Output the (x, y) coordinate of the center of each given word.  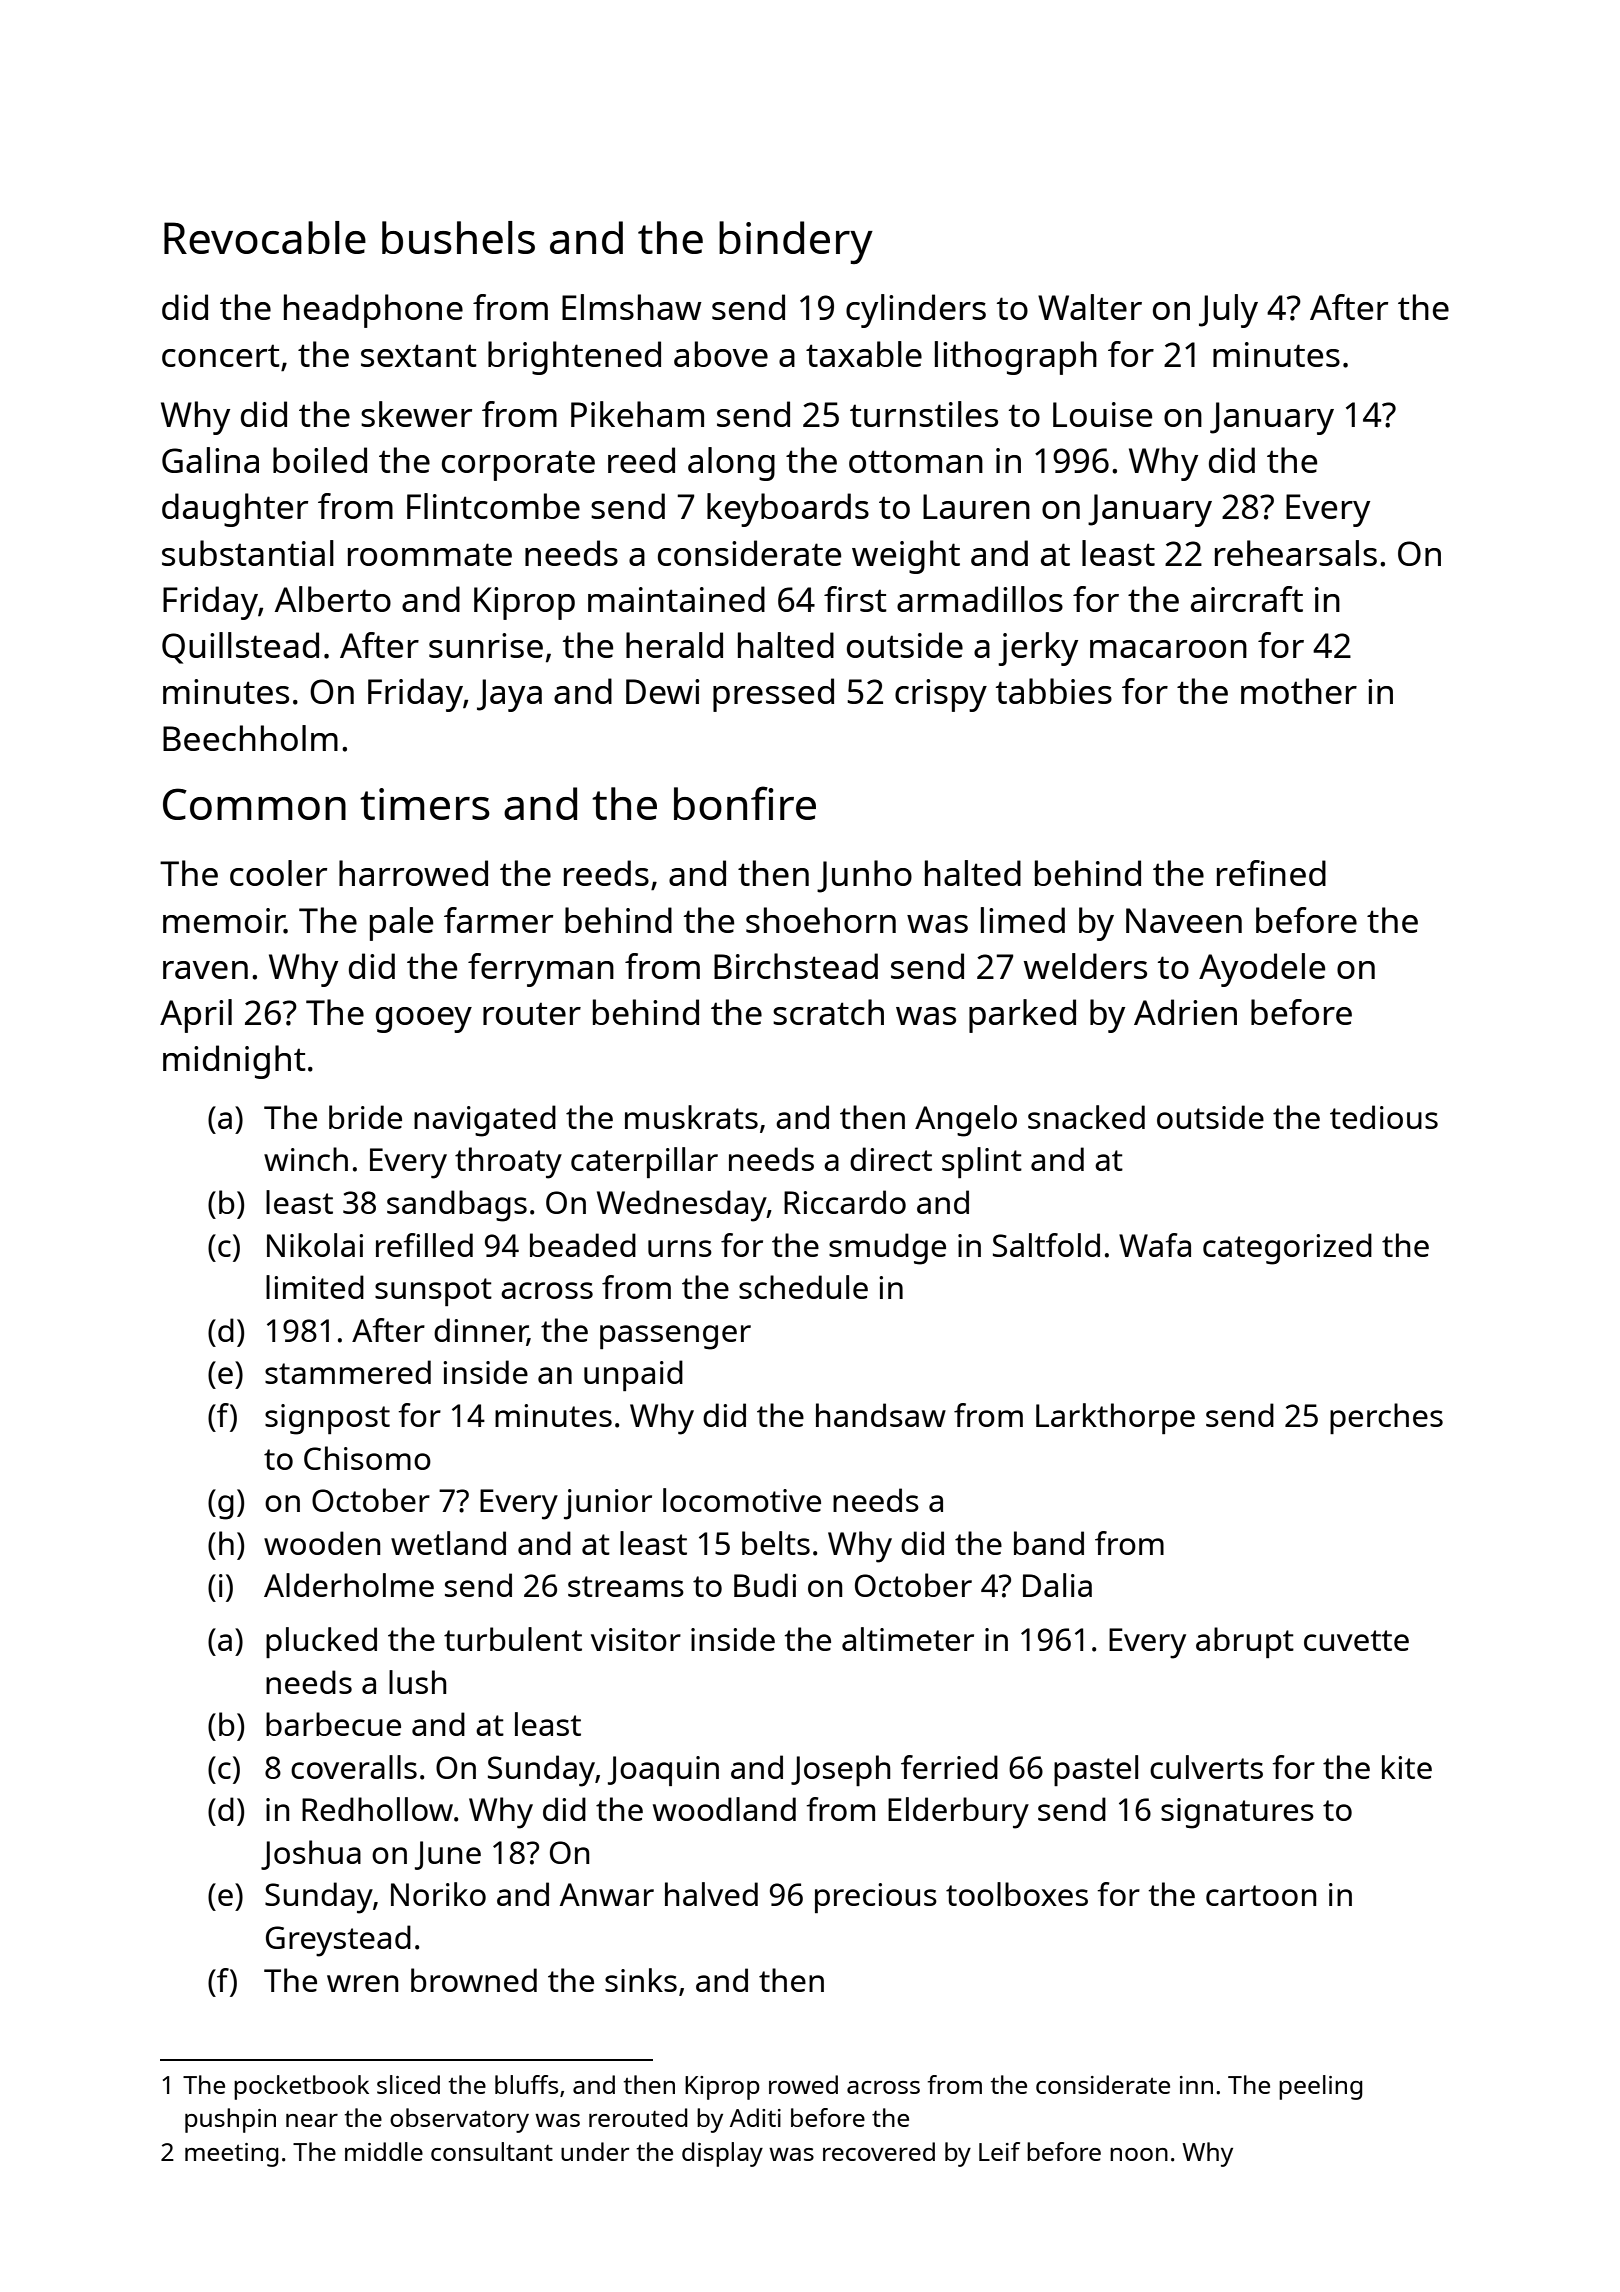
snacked (1086, 1117)
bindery (796, 242)
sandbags (457, 1206)
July (1228, 311)
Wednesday (682, 1206)
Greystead (338, 1941)
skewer (416, 414)
